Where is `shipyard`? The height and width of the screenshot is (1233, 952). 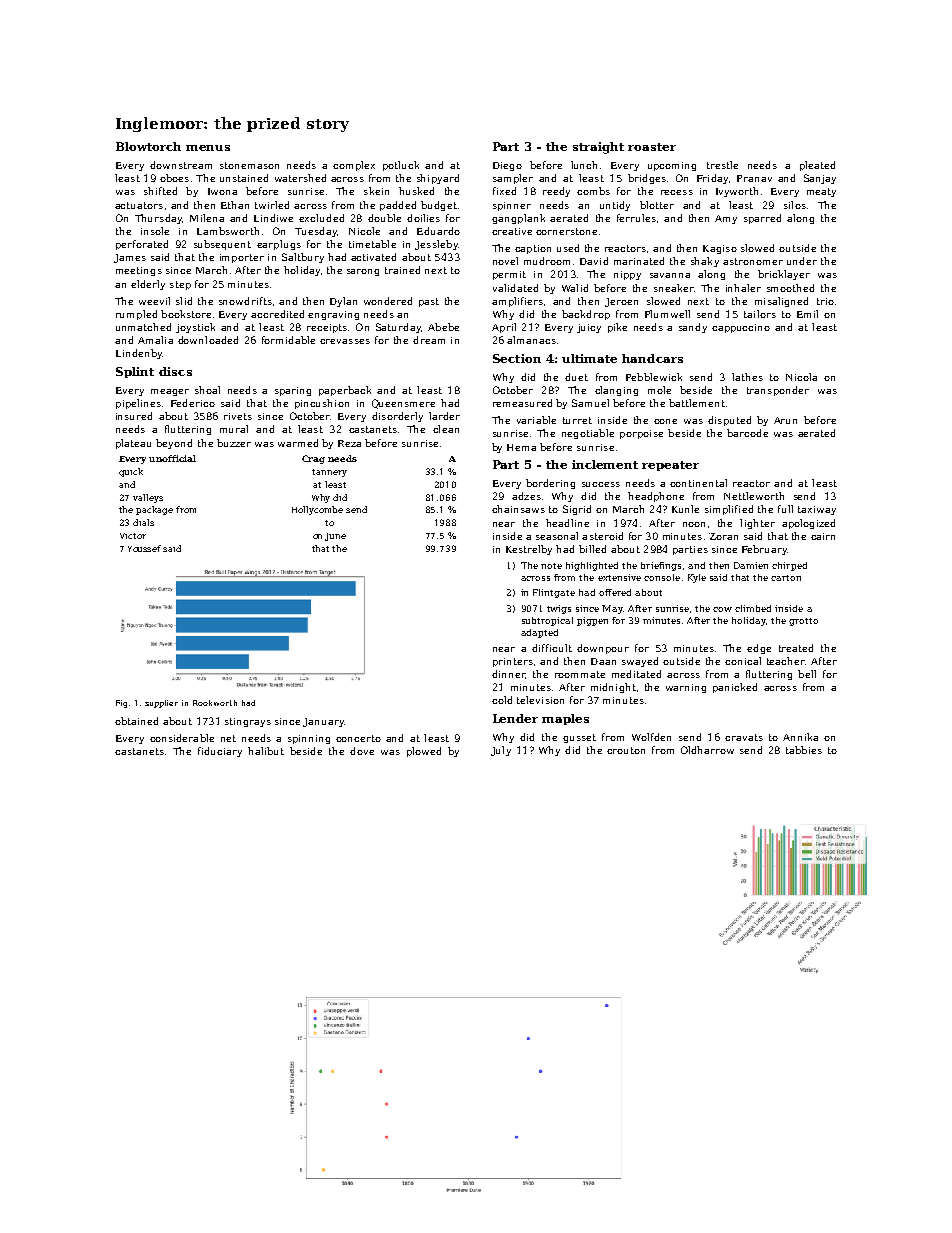
shipyard is located at coordinates (438, 179).
